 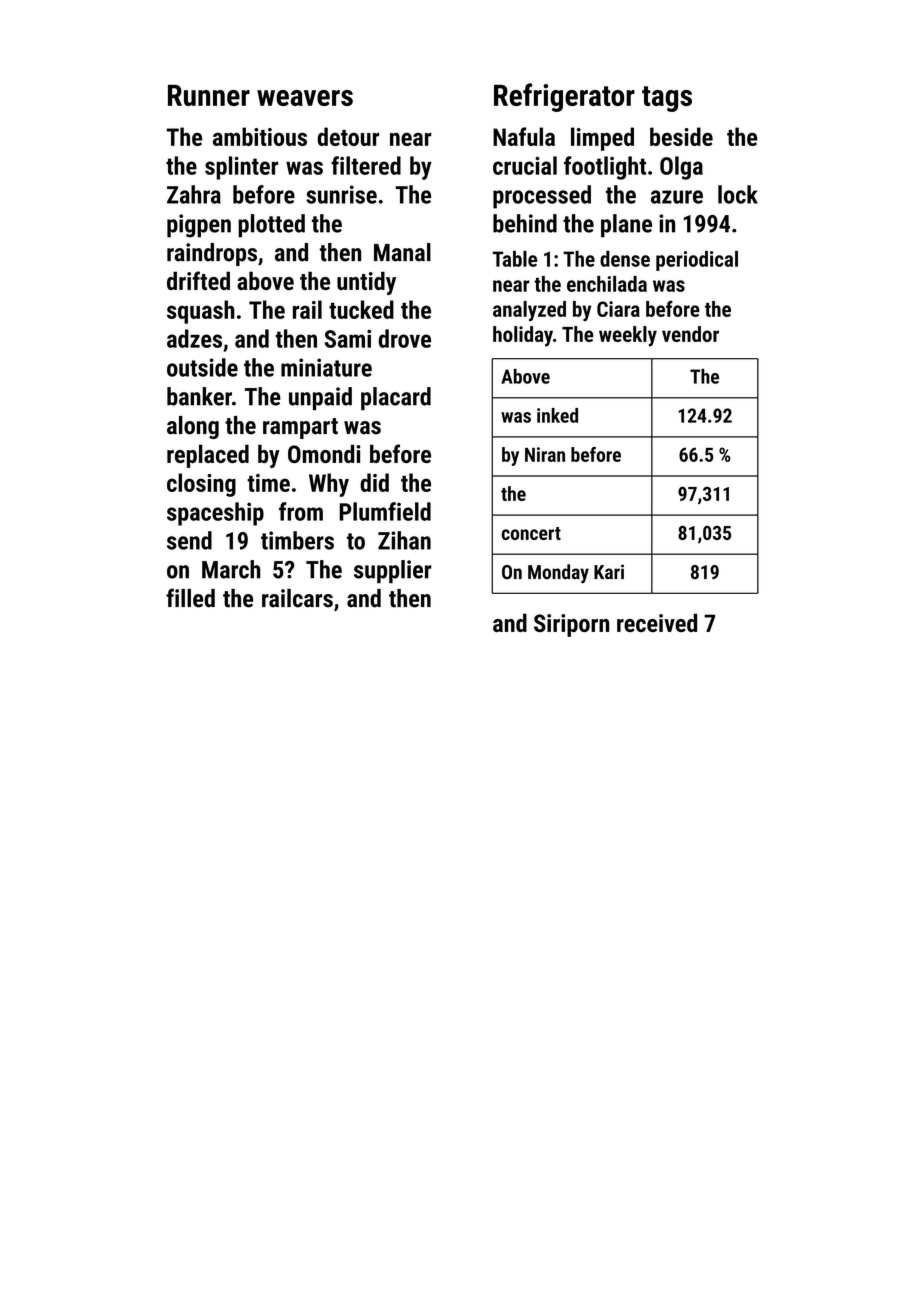 What do you see at coordinates (271, 226) in the image?
I see `plotted` at bounding box center [271, 226].
